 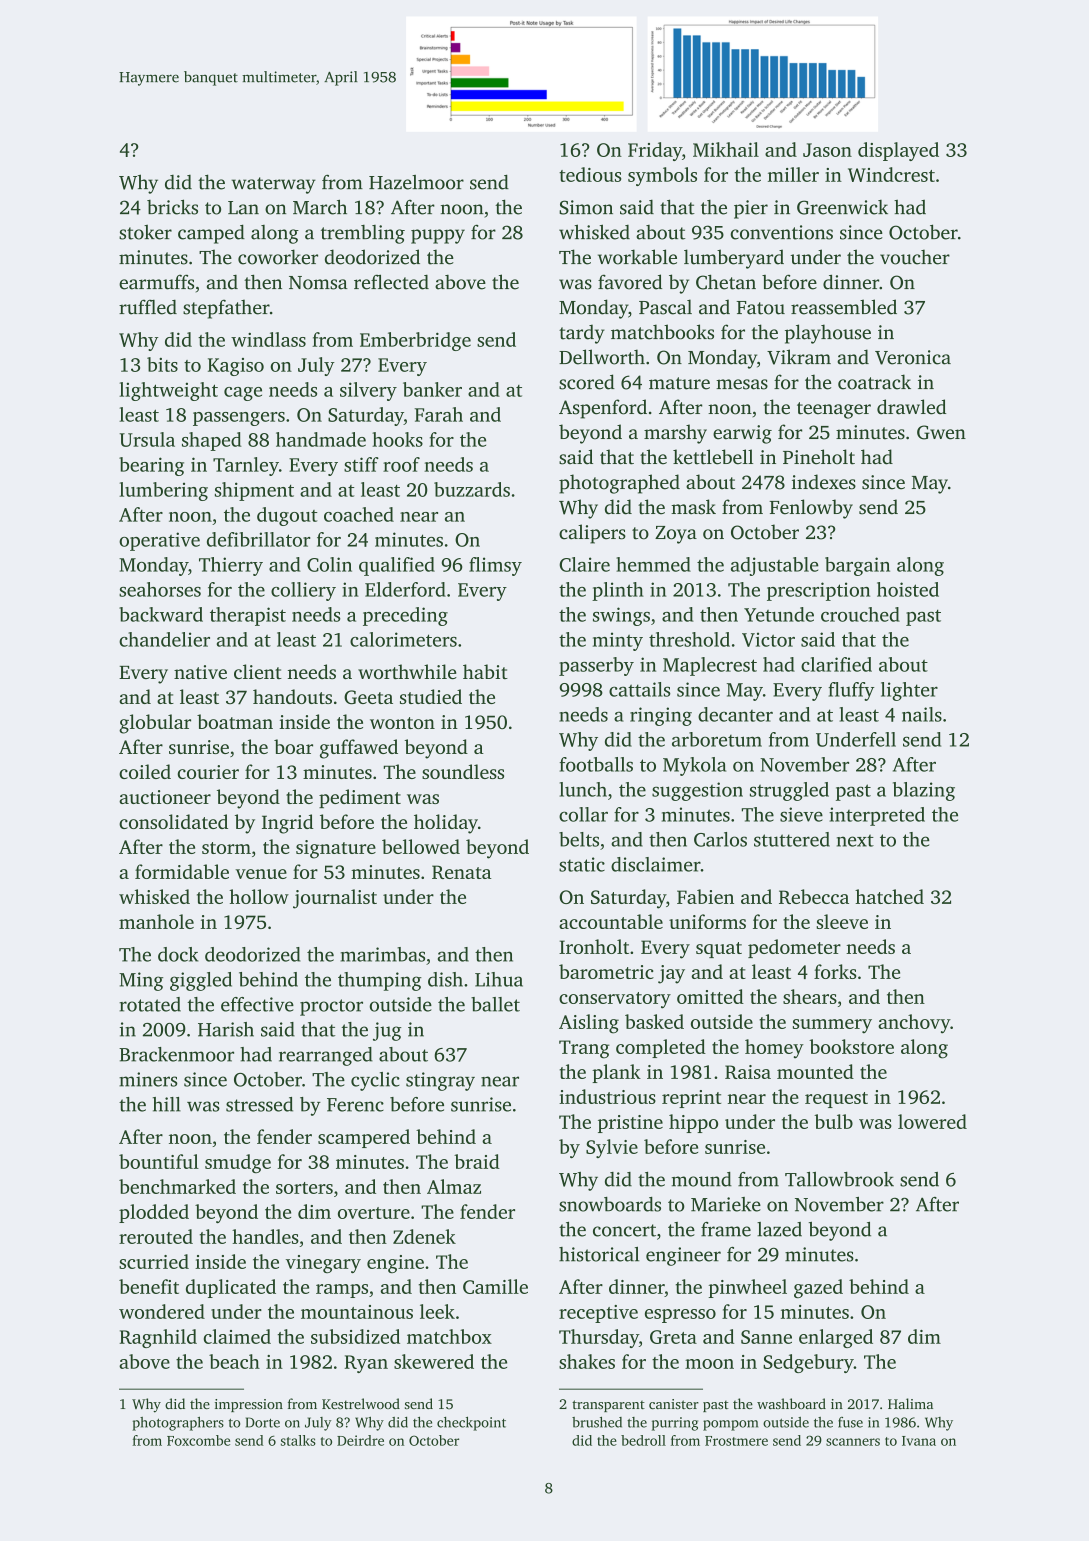 I want to click on lowered, so click(x=932, y=1121).
